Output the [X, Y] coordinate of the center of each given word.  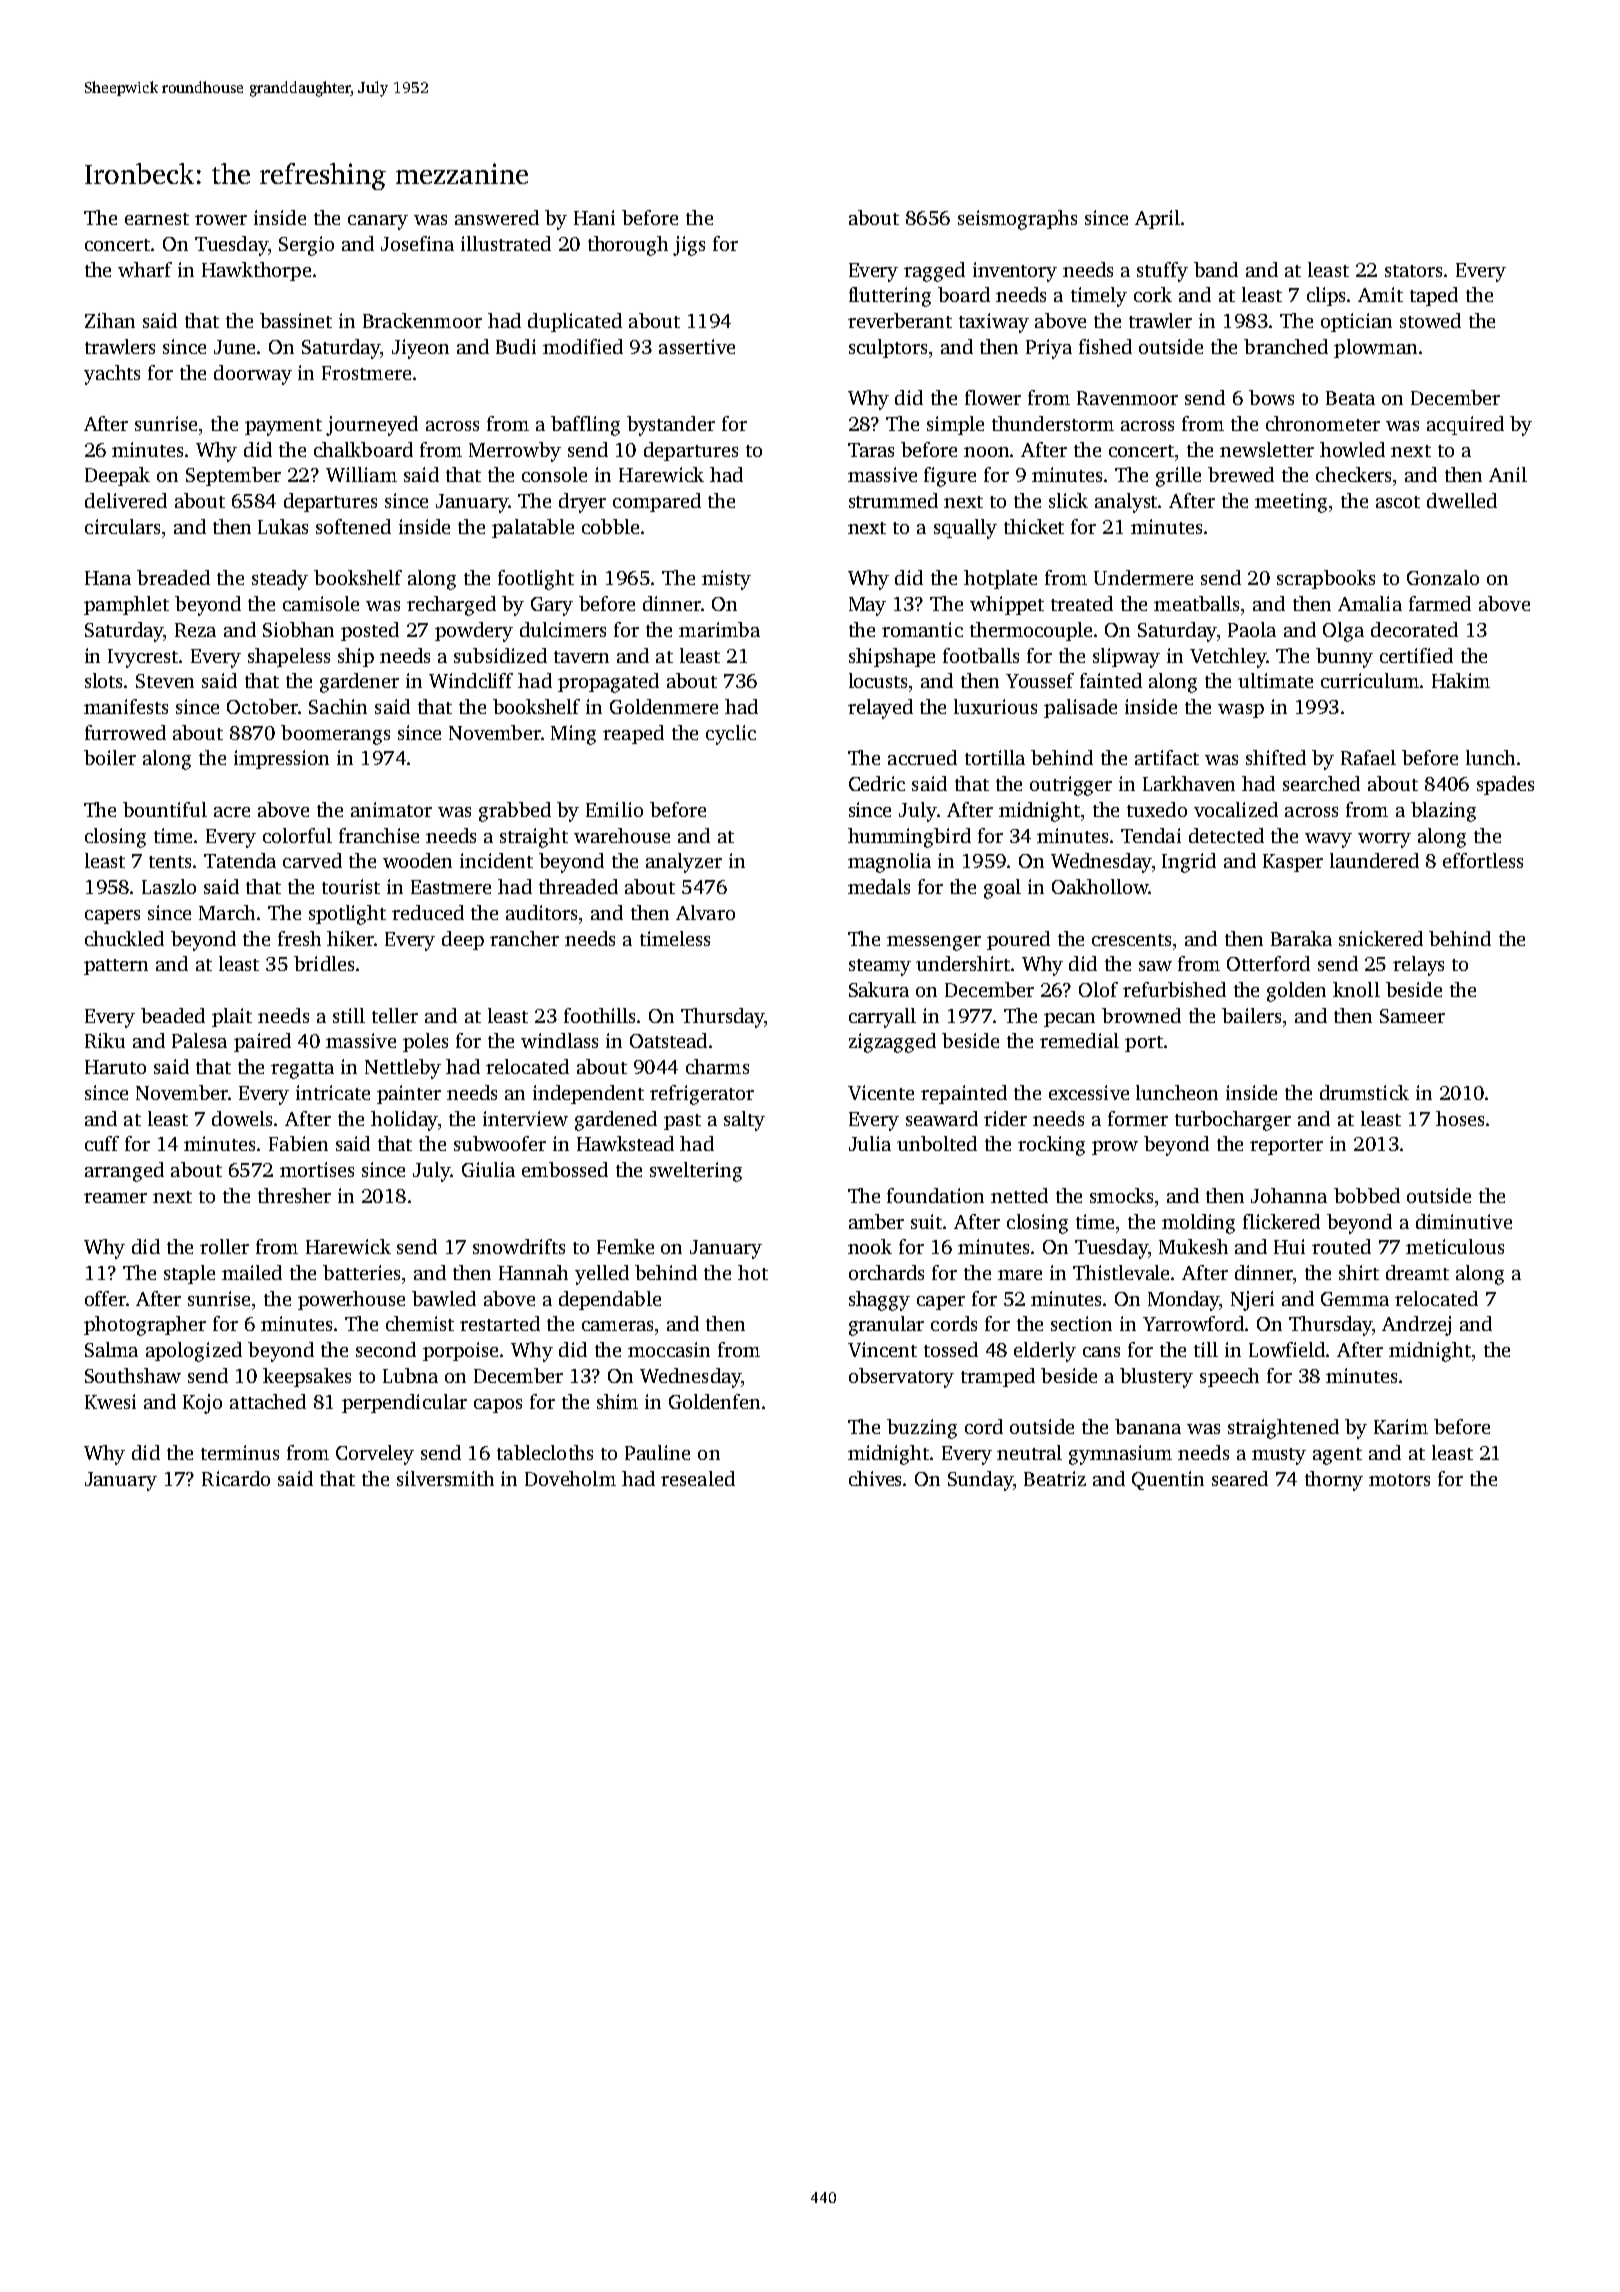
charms [717, 1066]
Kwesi [110, 1401]
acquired [1465, 425]
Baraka [1301, 938]
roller [224, 1246]
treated [1082, 603]
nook [870, 1246]
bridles [324, 963]
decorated [1414, 629]
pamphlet [126, 605]
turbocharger [1233, 1121]
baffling [585, 426]
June [234, 347]
